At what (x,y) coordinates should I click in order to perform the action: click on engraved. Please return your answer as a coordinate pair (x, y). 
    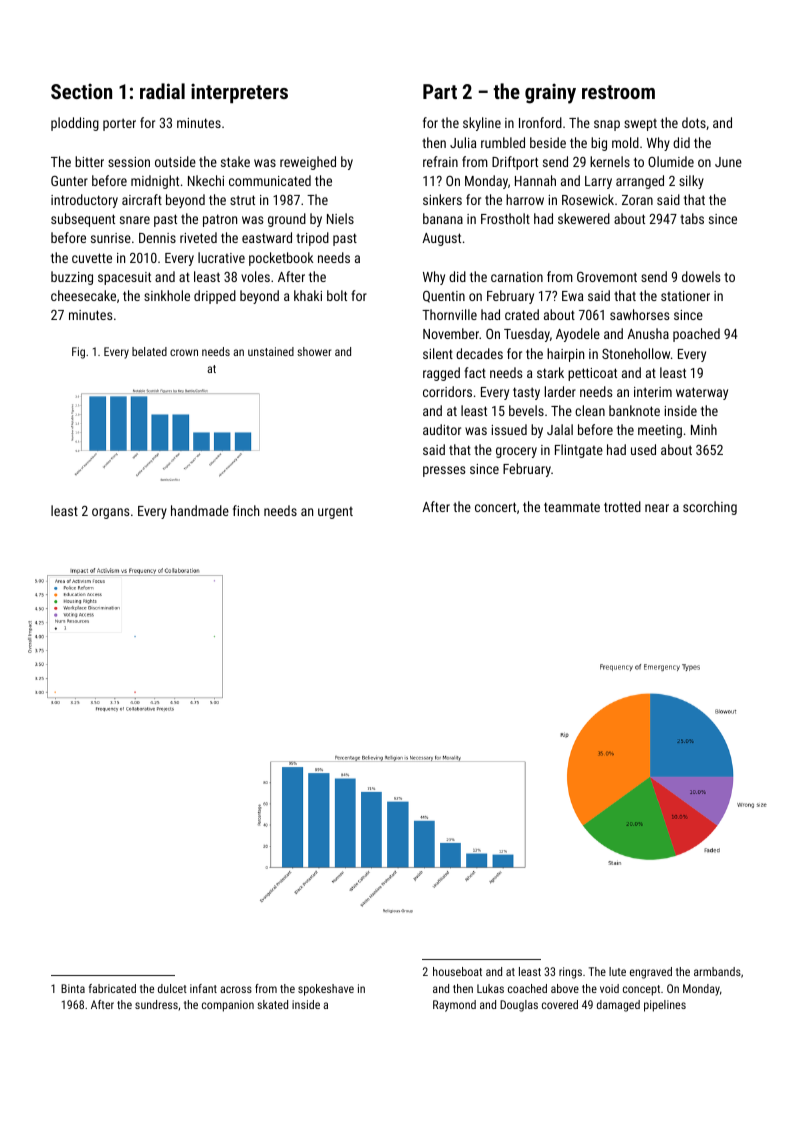
    Looking at the image, I should click on (651, 973).
